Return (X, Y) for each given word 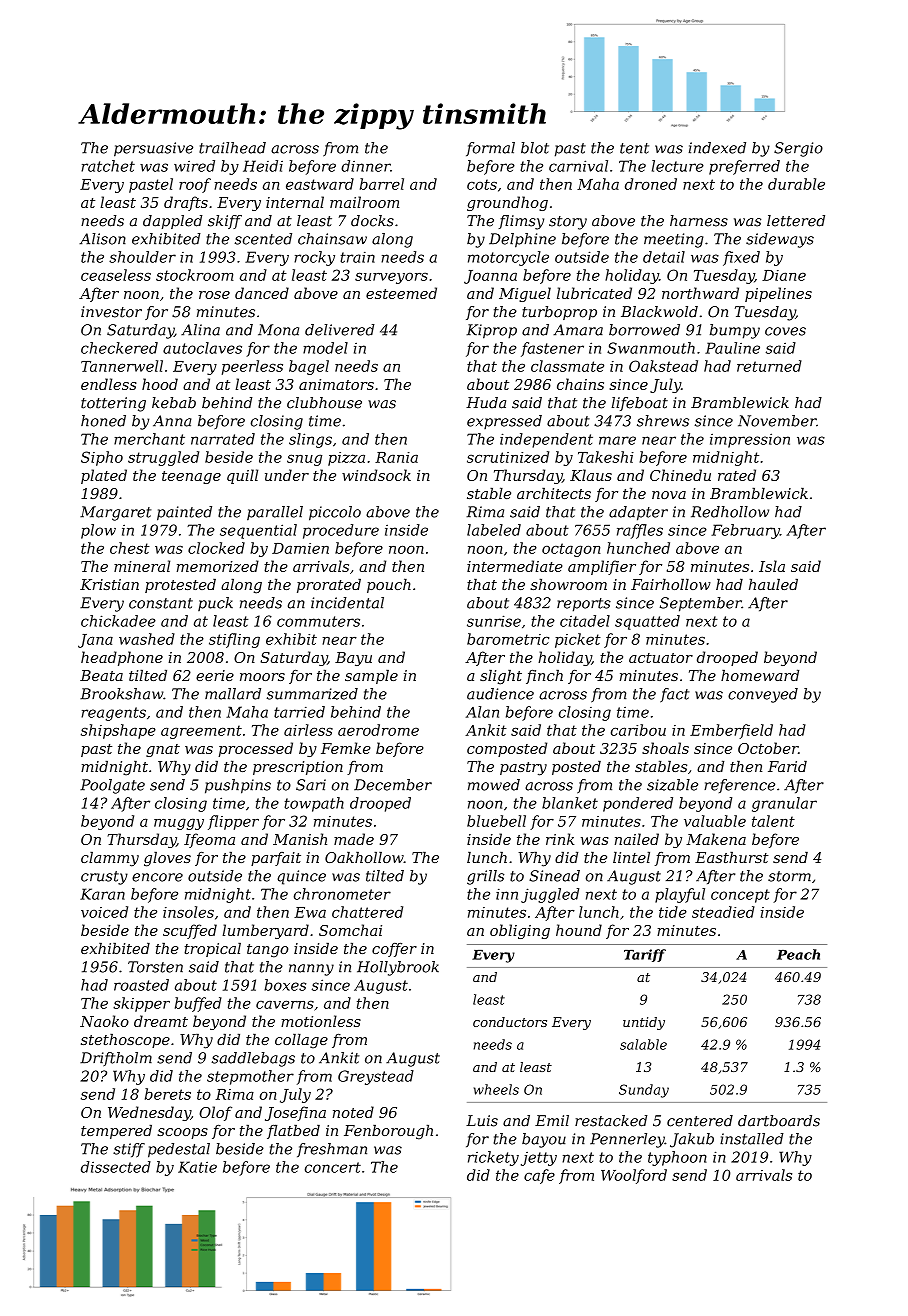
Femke (346, 748)
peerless (252, 367)
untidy (644, 1023)
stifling (234, 640)
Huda (486, 403)
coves (785, 331)
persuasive (153, 149)
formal (490, 149)
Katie (197, 1167)
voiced (104, 912)
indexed (717, 148)
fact (674, 695)
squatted (647, 622)
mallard (233, 694)
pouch (389, 586)
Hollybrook (398, 968)
